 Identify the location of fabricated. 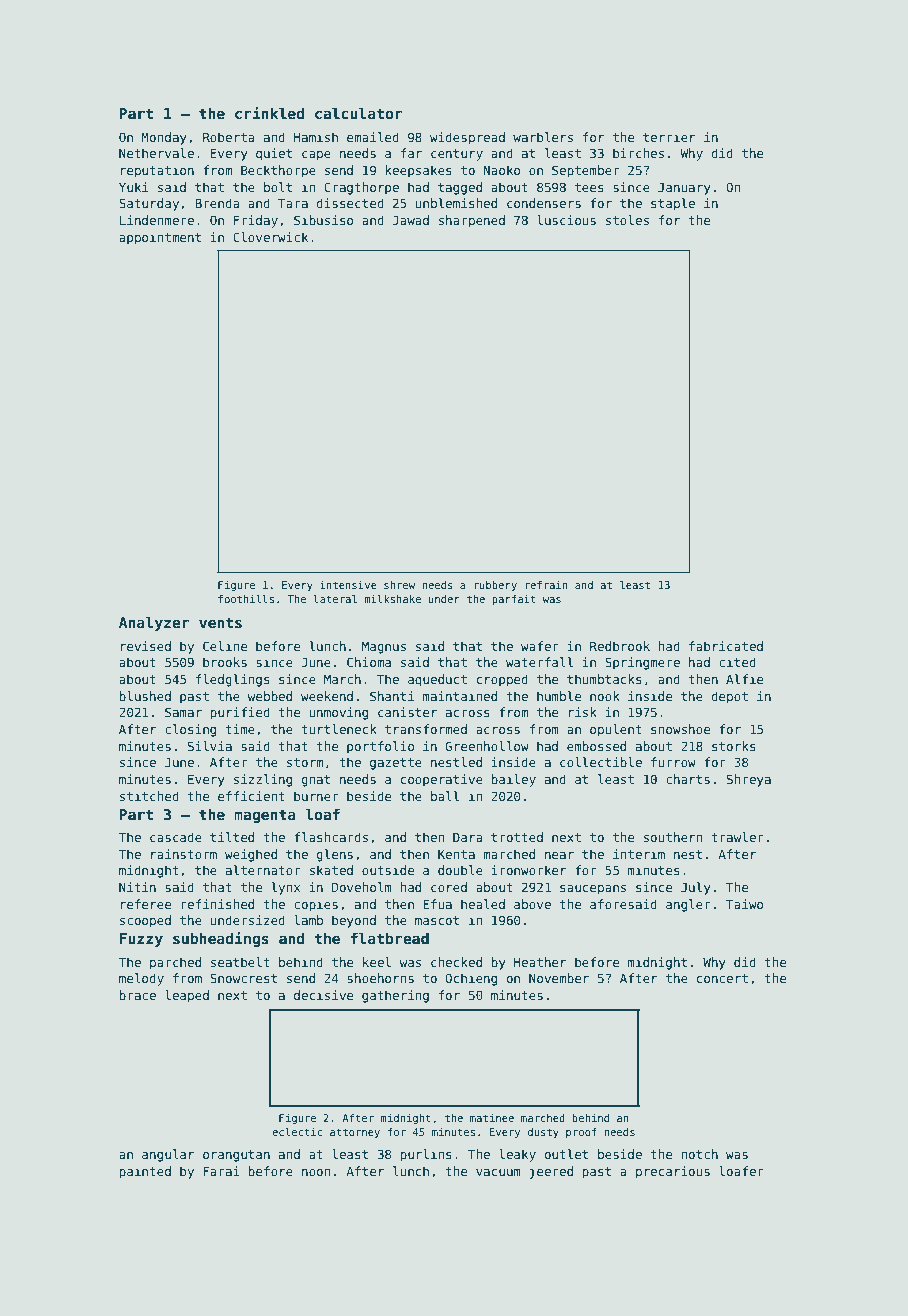
(726, 646).
